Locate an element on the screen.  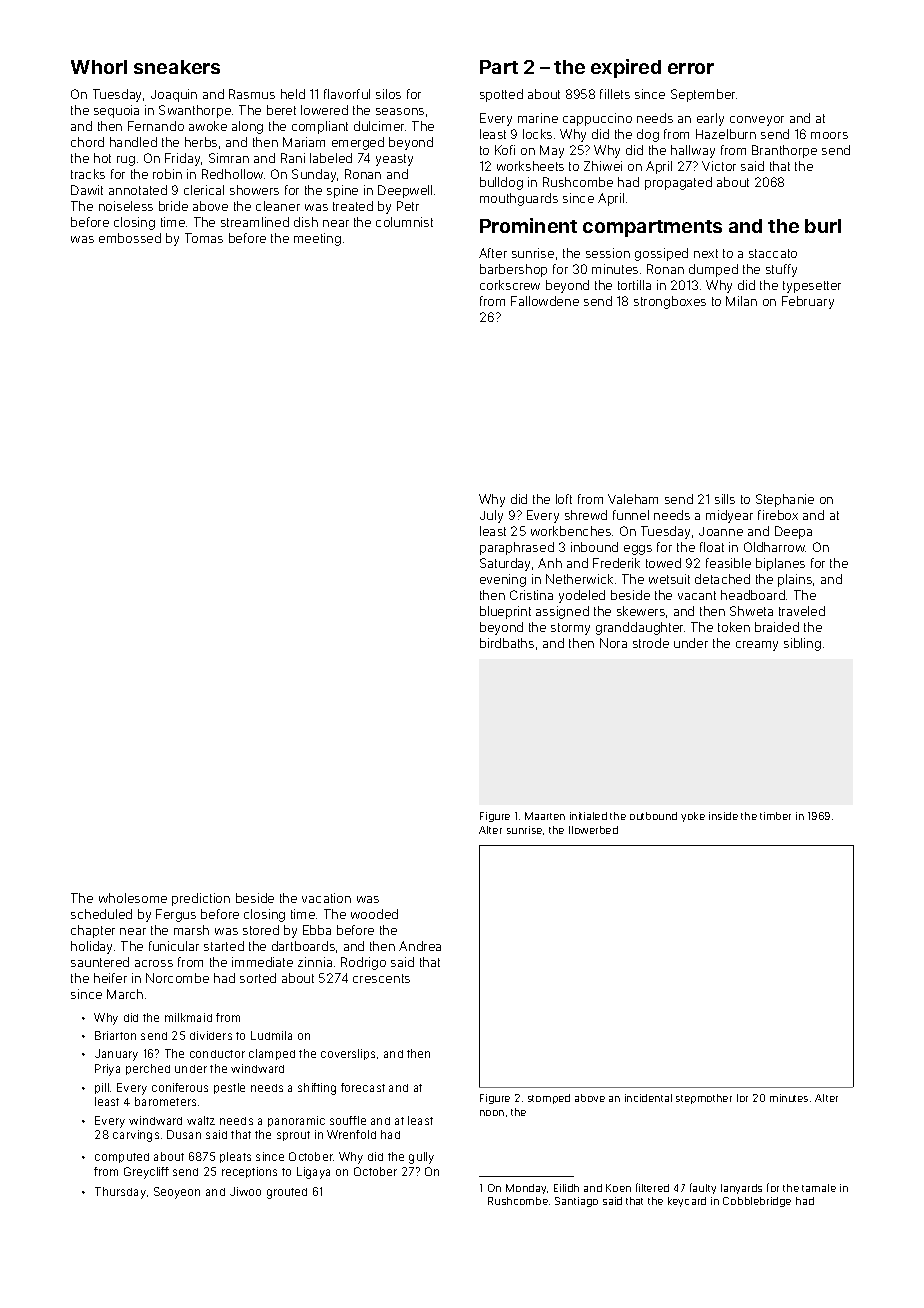
yoke is located at coordinates (693, 817).
